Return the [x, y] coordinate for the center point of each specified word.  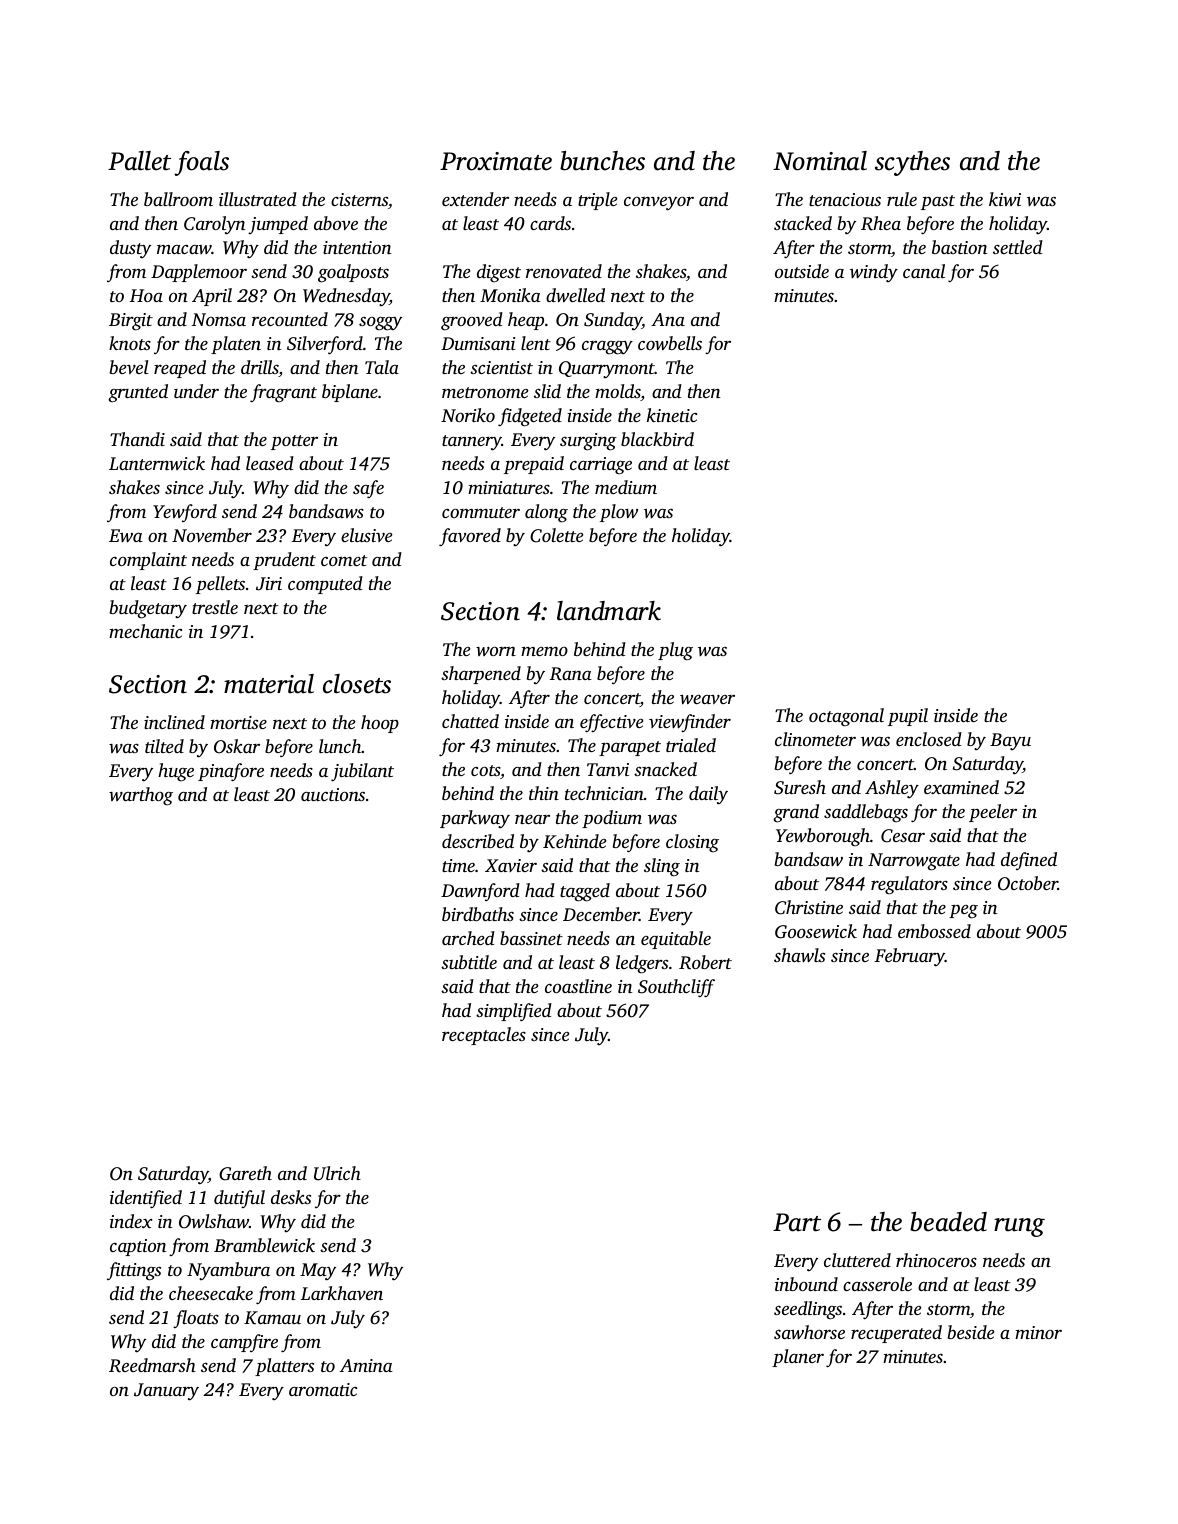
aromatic [323, 1389]
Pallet [139, 161]
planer [798, 1358]
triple [598, 201]
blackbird [657, 439]
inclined [174, 722]
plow [619, 513]
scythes [912, 163]
